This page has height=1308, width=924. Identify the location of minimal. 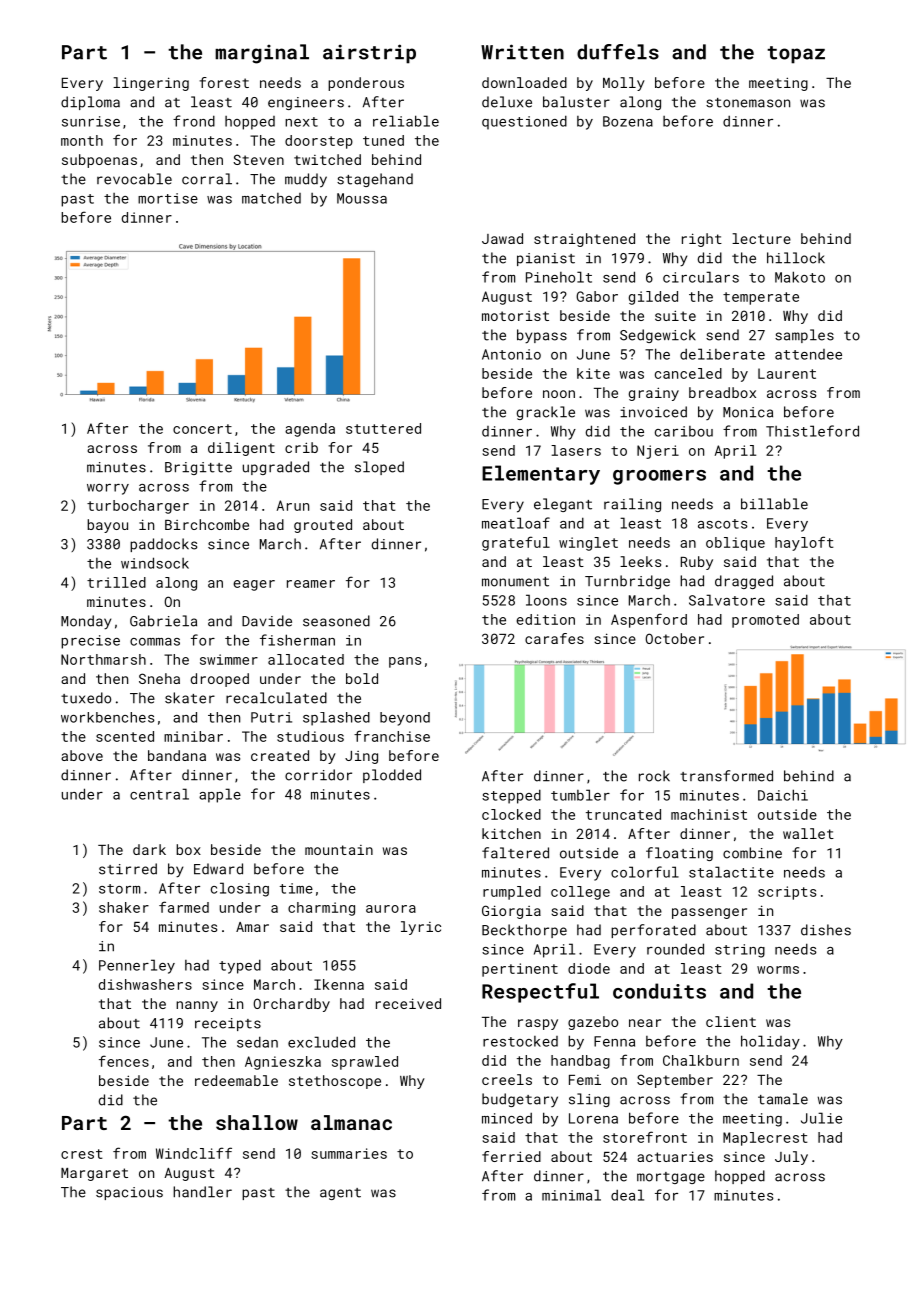
(571, 1195).
